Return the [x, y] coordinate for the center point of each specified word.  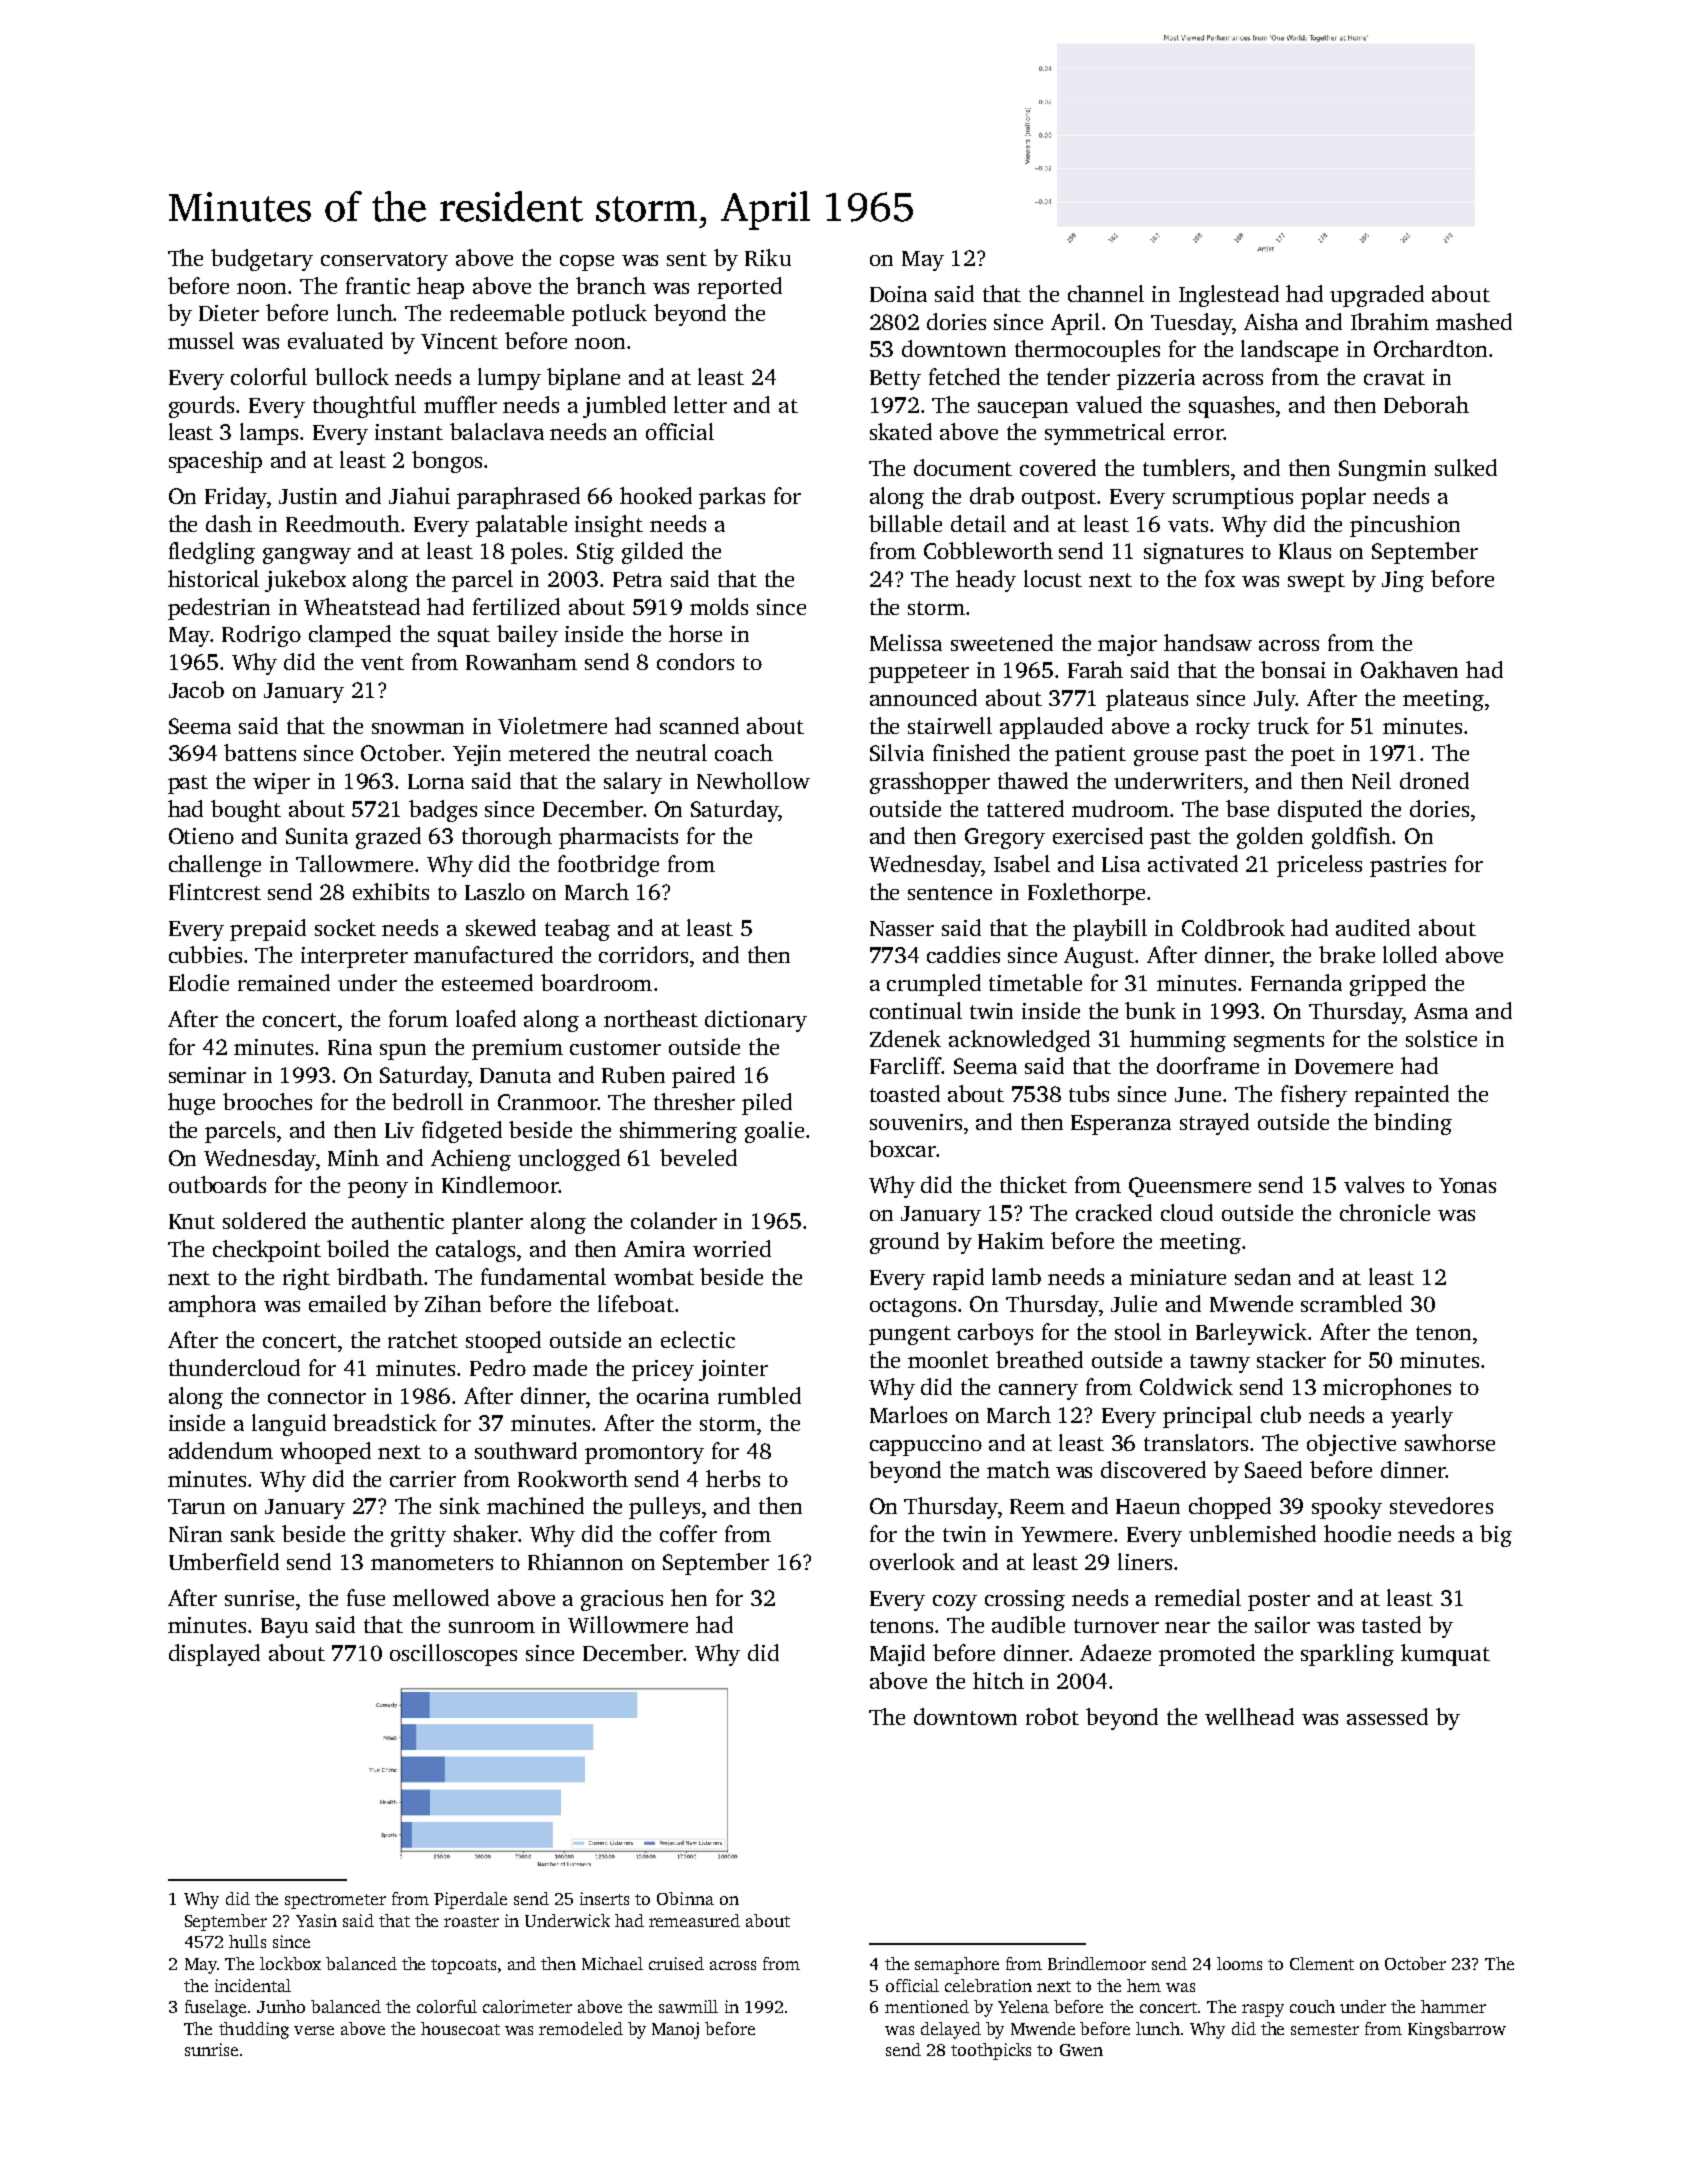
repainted [1402, 1096]
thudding [254, 2030]
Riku [768, 257]
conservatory [384, 261]
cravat [1394, 378]
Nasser [902, 928]
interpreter [354, 957]
